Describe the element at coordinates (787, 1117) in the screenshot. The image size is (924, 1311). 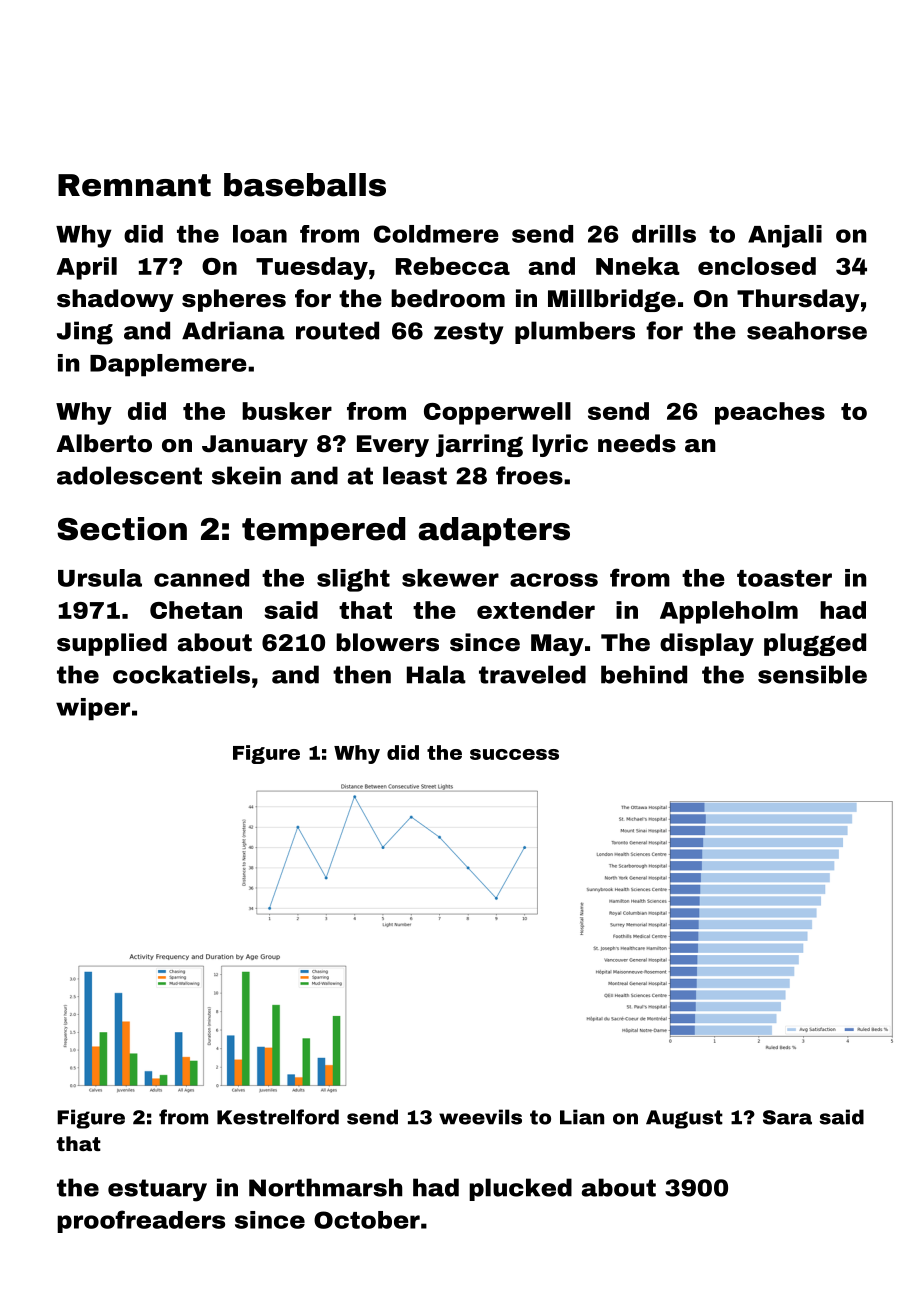
I see `Sara` at that location.
